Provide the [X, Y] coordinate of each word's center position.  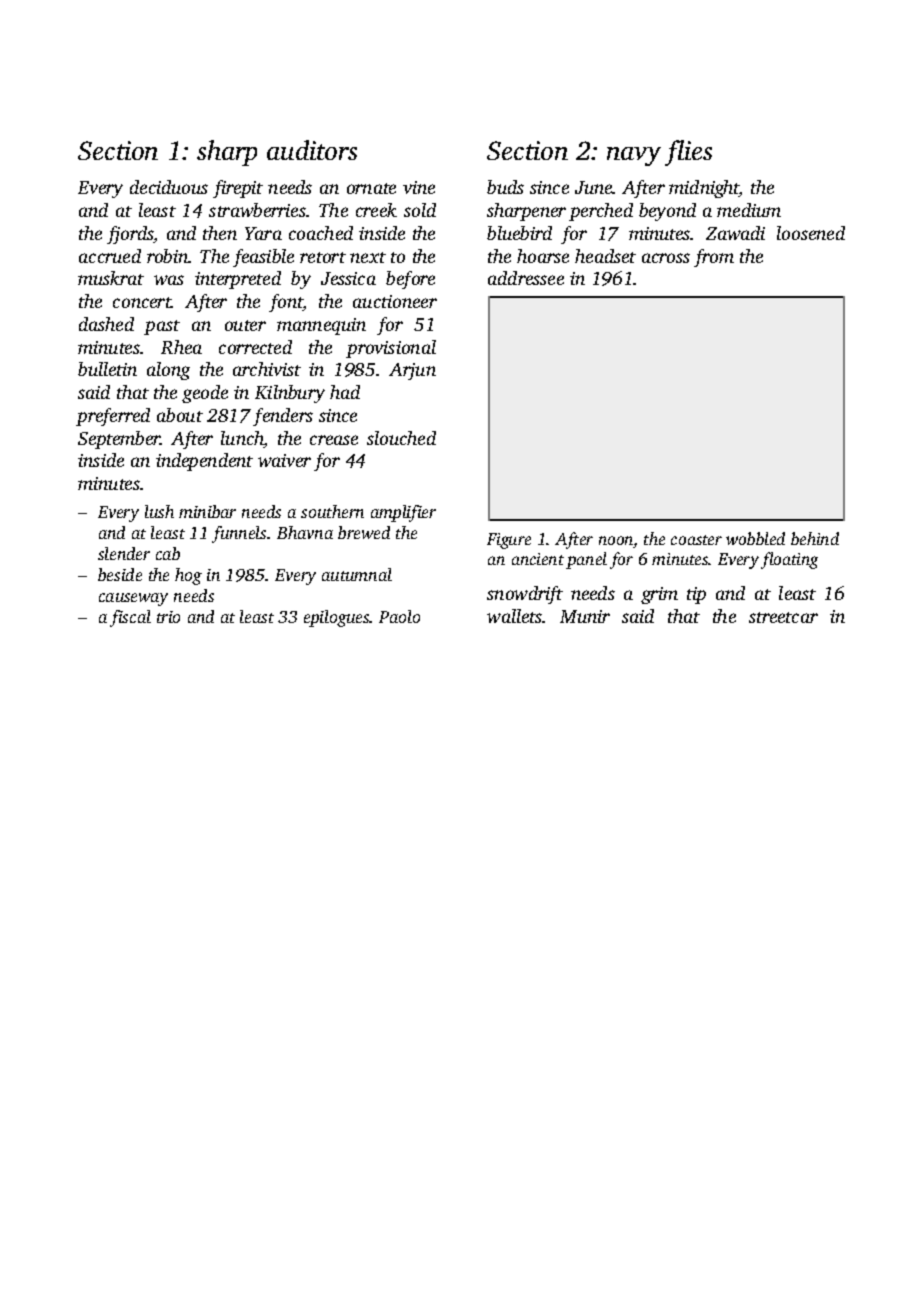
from [714, 258]
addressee [526, 278]
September [119, 440]
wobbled [755, 538]
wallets [514, 616]
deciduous [169, 187]
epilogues [337, 618]
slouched [401, 438]
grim [659, 595]
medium [749, 210]
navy [634, 156]
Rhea [181, 347]
